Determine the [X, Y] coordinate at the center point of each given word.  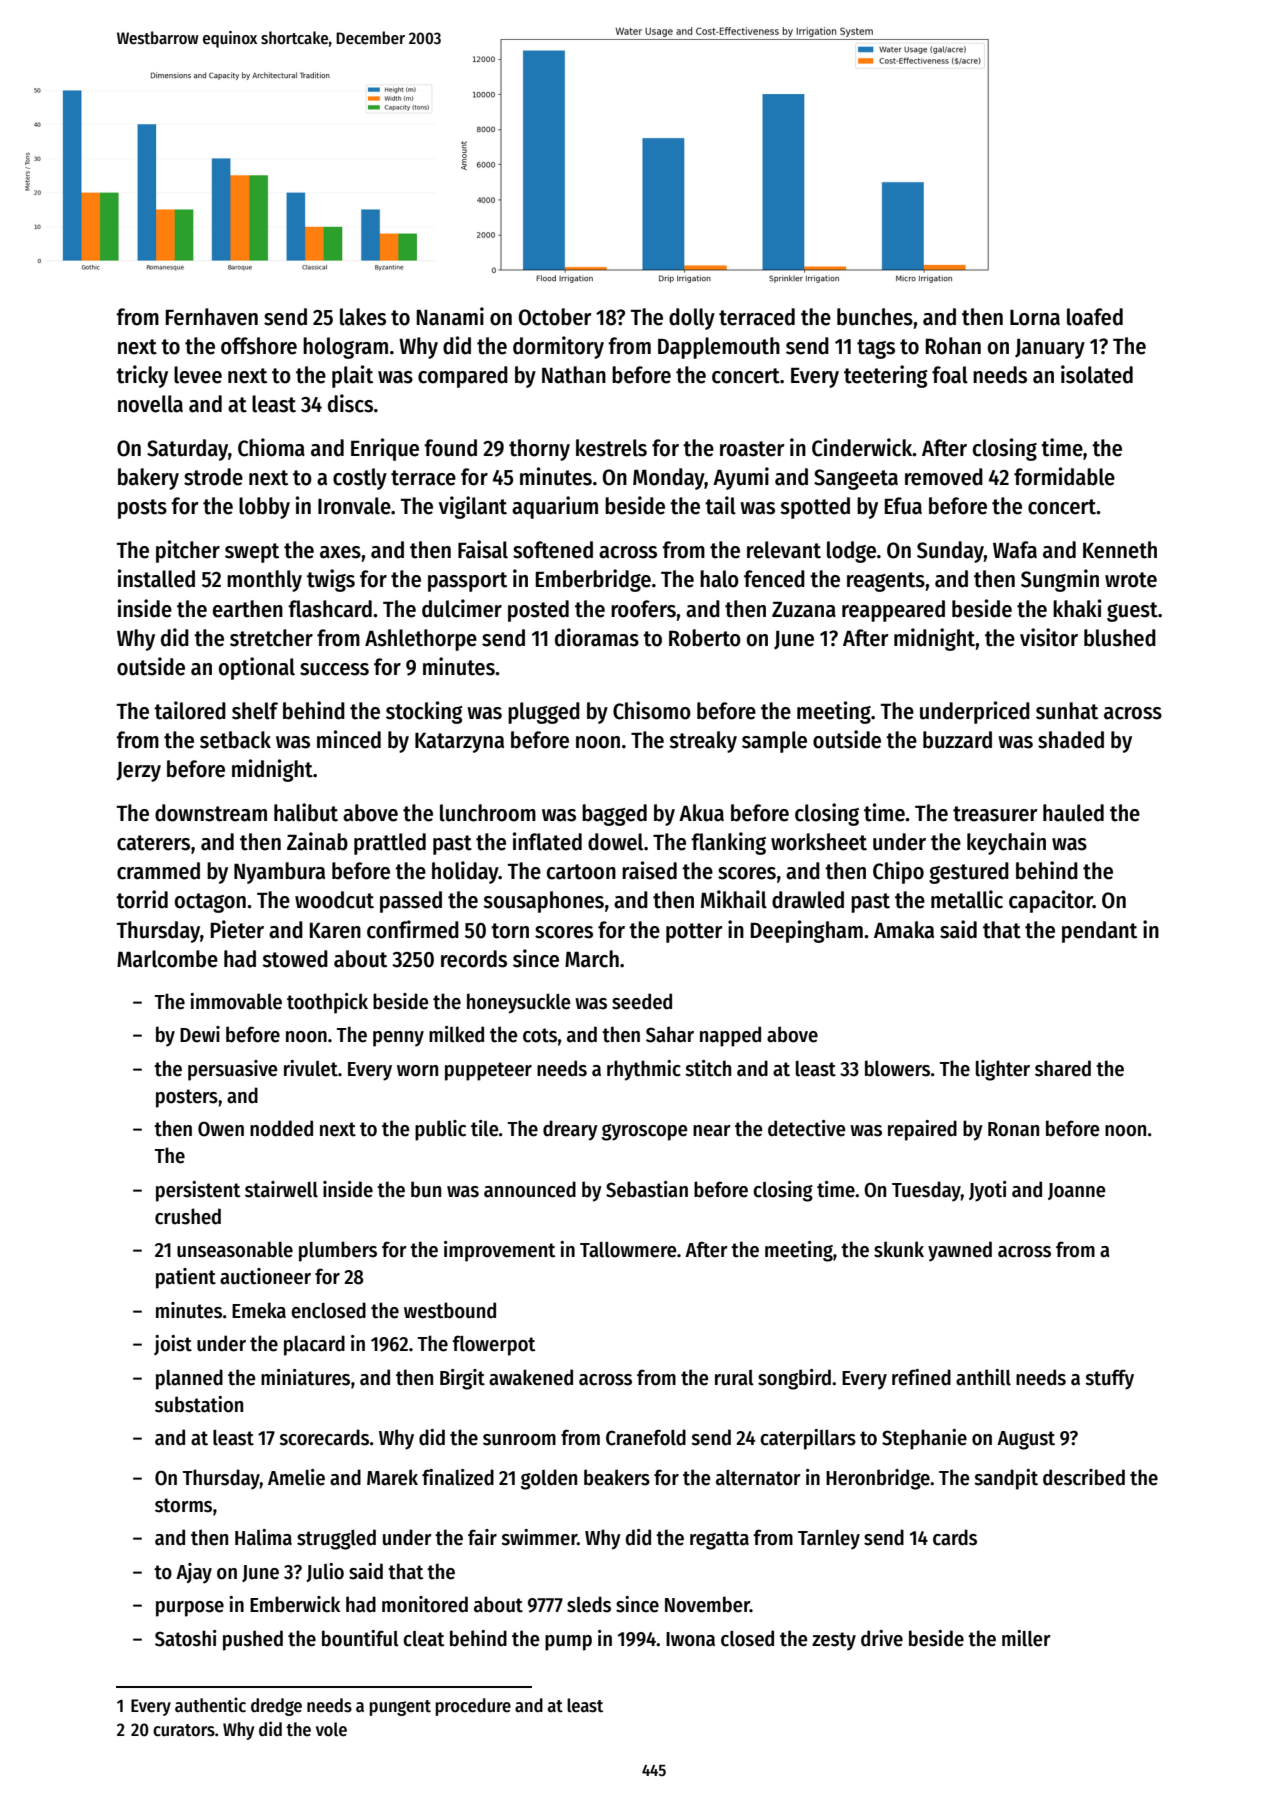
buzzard [957, 740]
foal [950, 375]
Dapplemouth [719, 348]
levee [198, 375]
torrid [142, 899]
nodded [281, 1128]
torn [510, 931]
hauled [1073, 813]
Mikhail [734, 899]
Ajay [194, 1573]
